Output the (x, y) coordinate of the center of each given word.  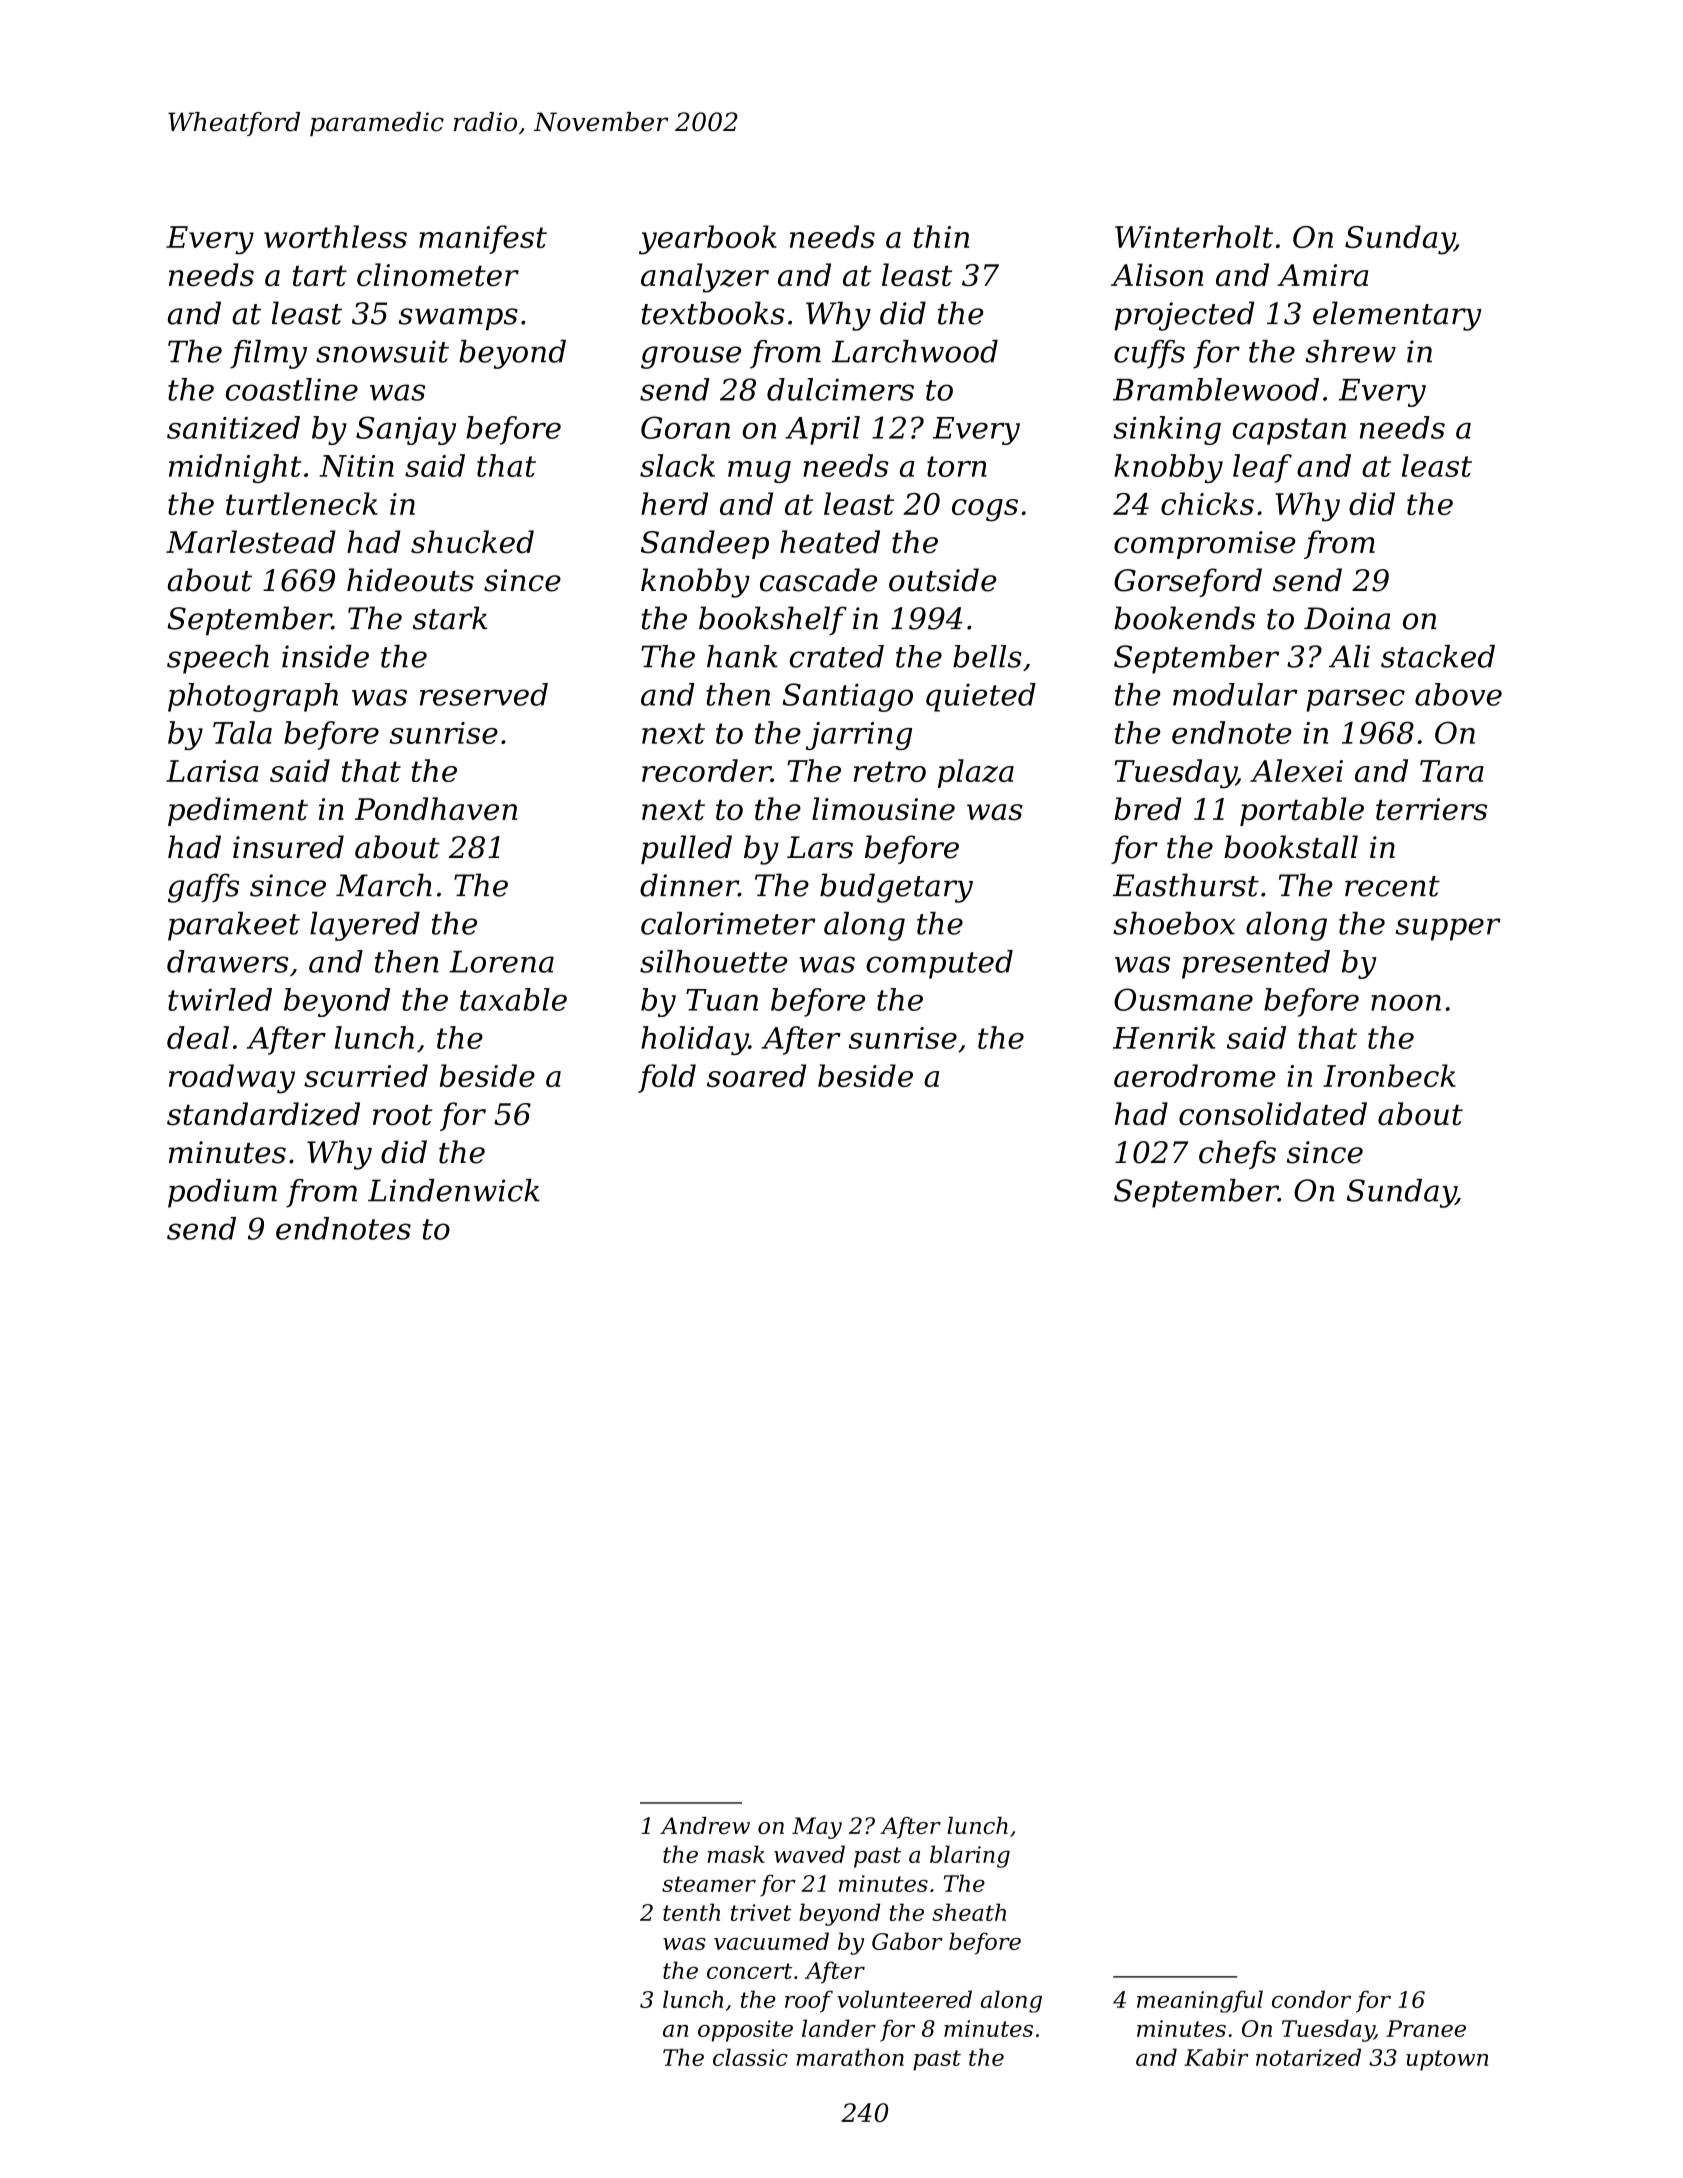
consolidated (1273, 1114)
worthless (335, 236)
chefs (1237, 1154)
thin (941, 236)
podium (222, 1193)
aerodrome (1194, 1075)
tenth (691, 1912)
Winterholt (1194, 236)
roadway (232, 1079)
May (817, 1828)
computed (939, 964)
